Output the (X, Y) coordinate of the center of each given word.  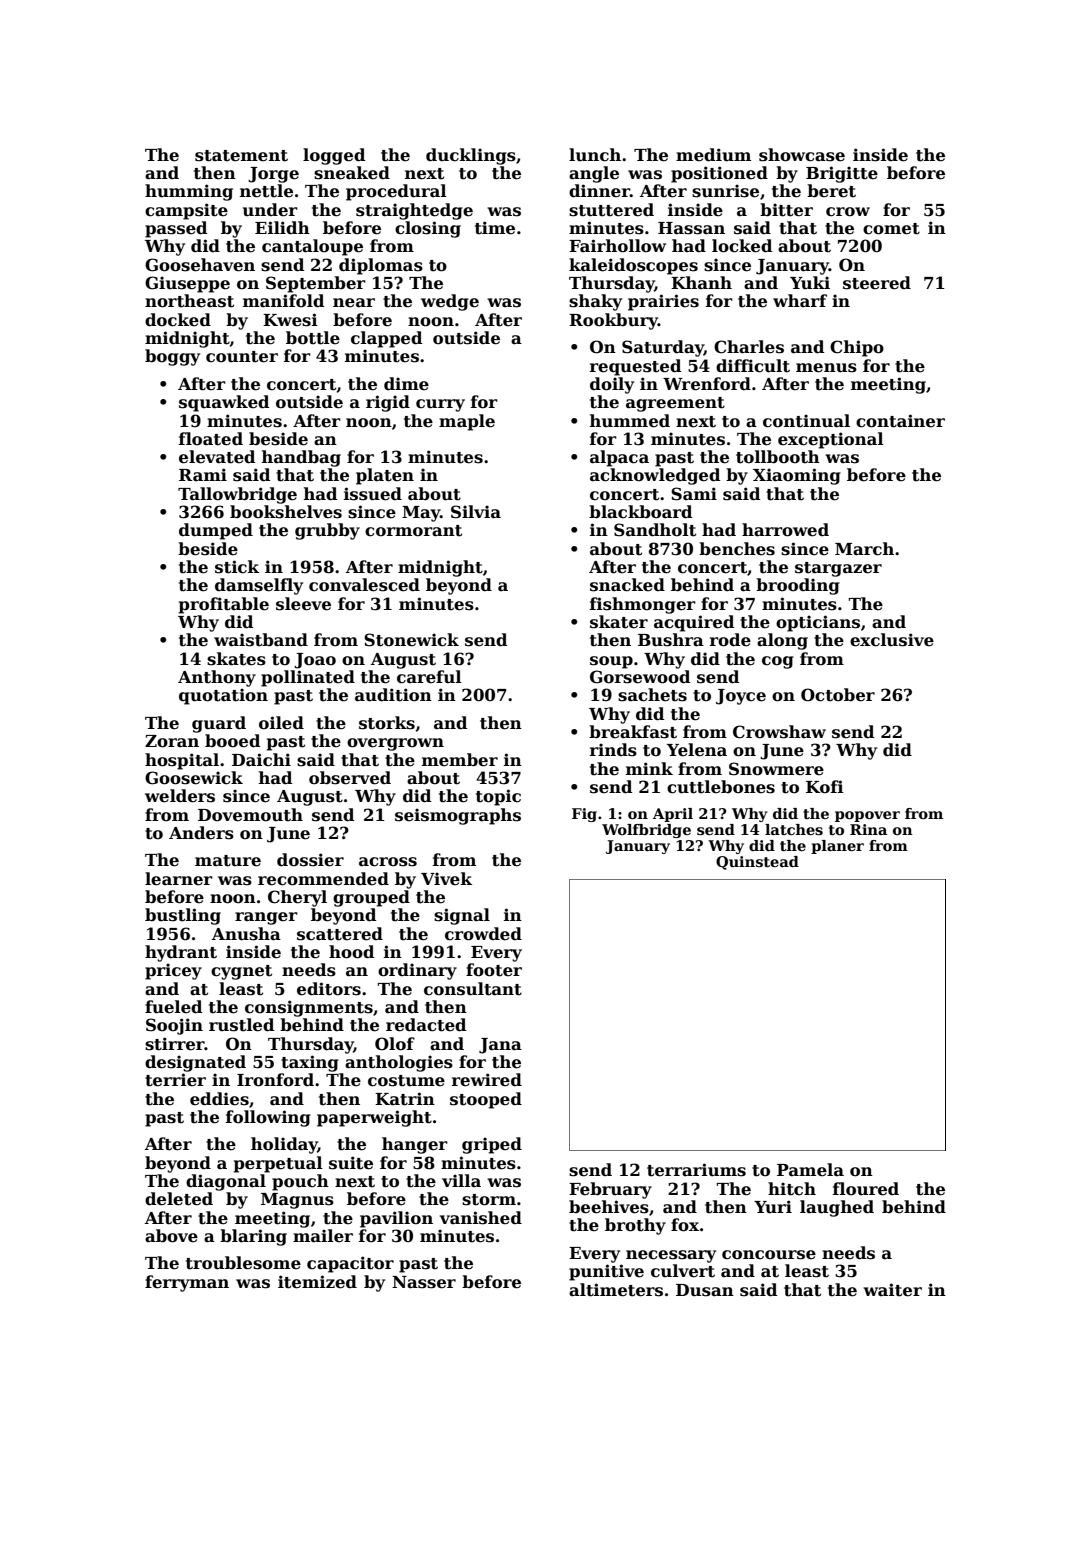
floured (866, 1189)
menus (826, 368)
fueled (173, 1007)
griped (492, 1145)
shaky (595, 302)
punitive (606, 1272)
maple (467, 422)
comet (891, 229)
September (316, 284)
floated (211, 439)
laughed (837, 1208)
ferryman (187, 1283)
